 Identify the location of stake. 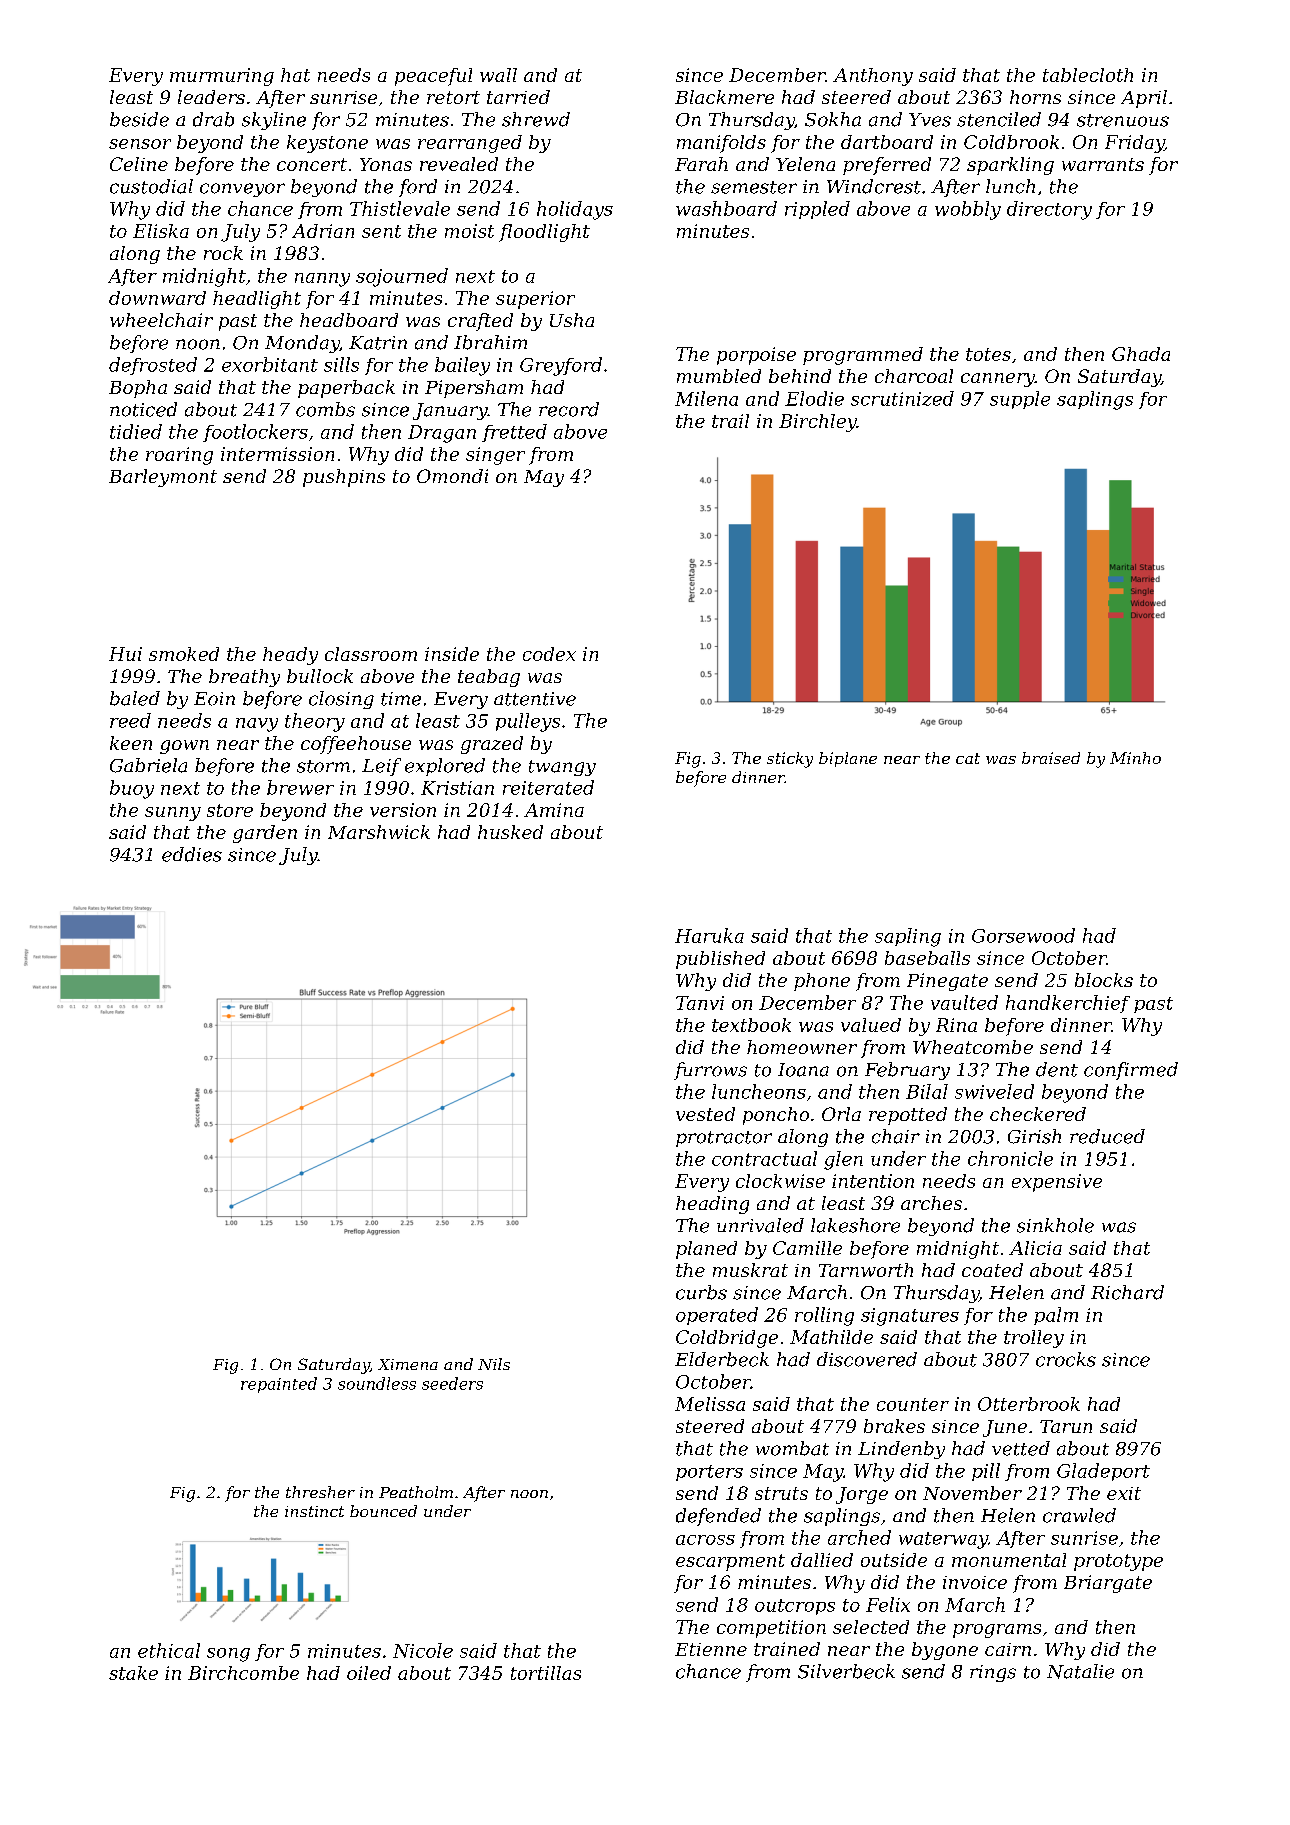
(133, 1673).
